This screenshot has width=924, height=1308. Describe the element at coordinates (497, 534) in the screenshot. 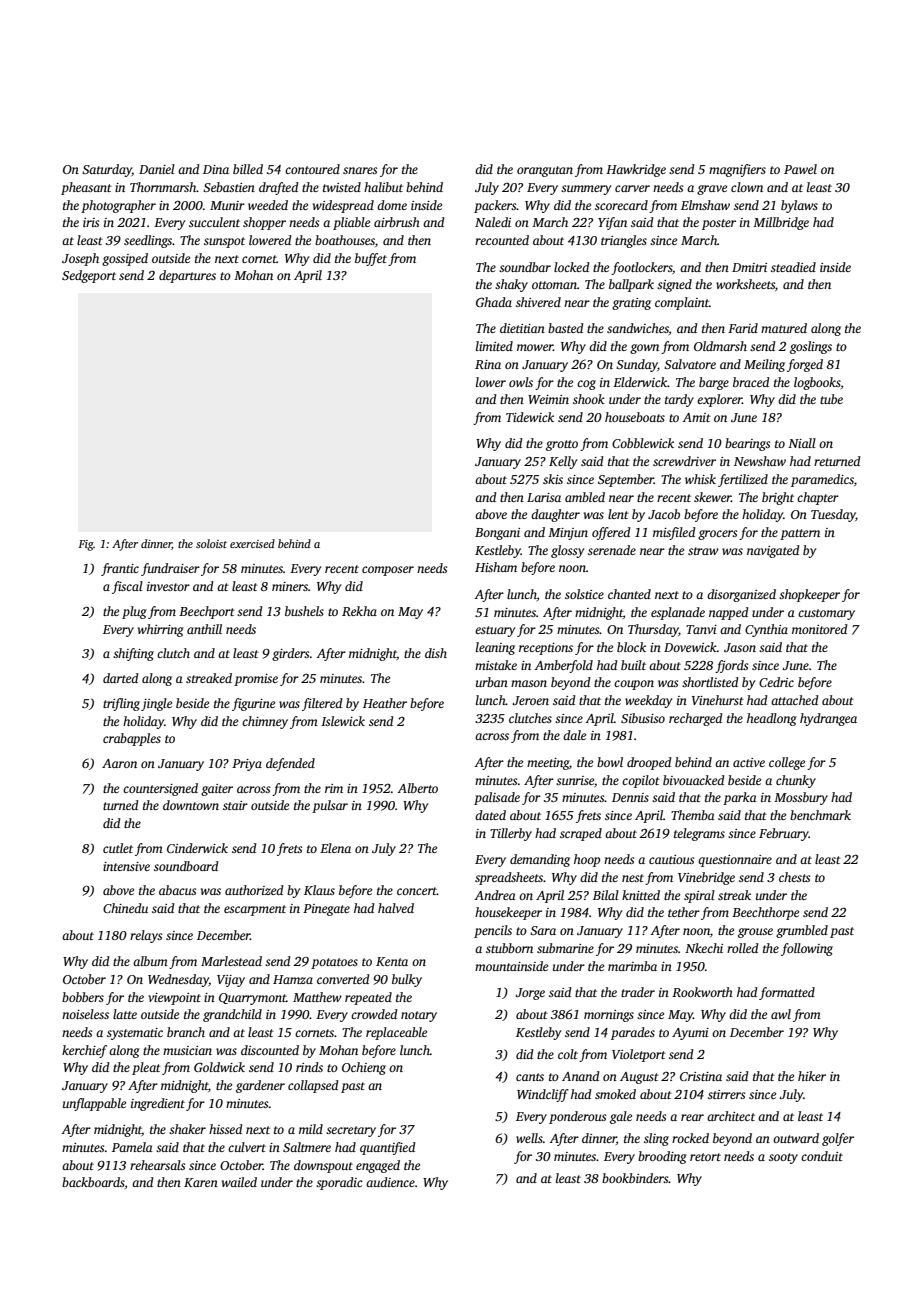

I see `Bongani` at that location.
